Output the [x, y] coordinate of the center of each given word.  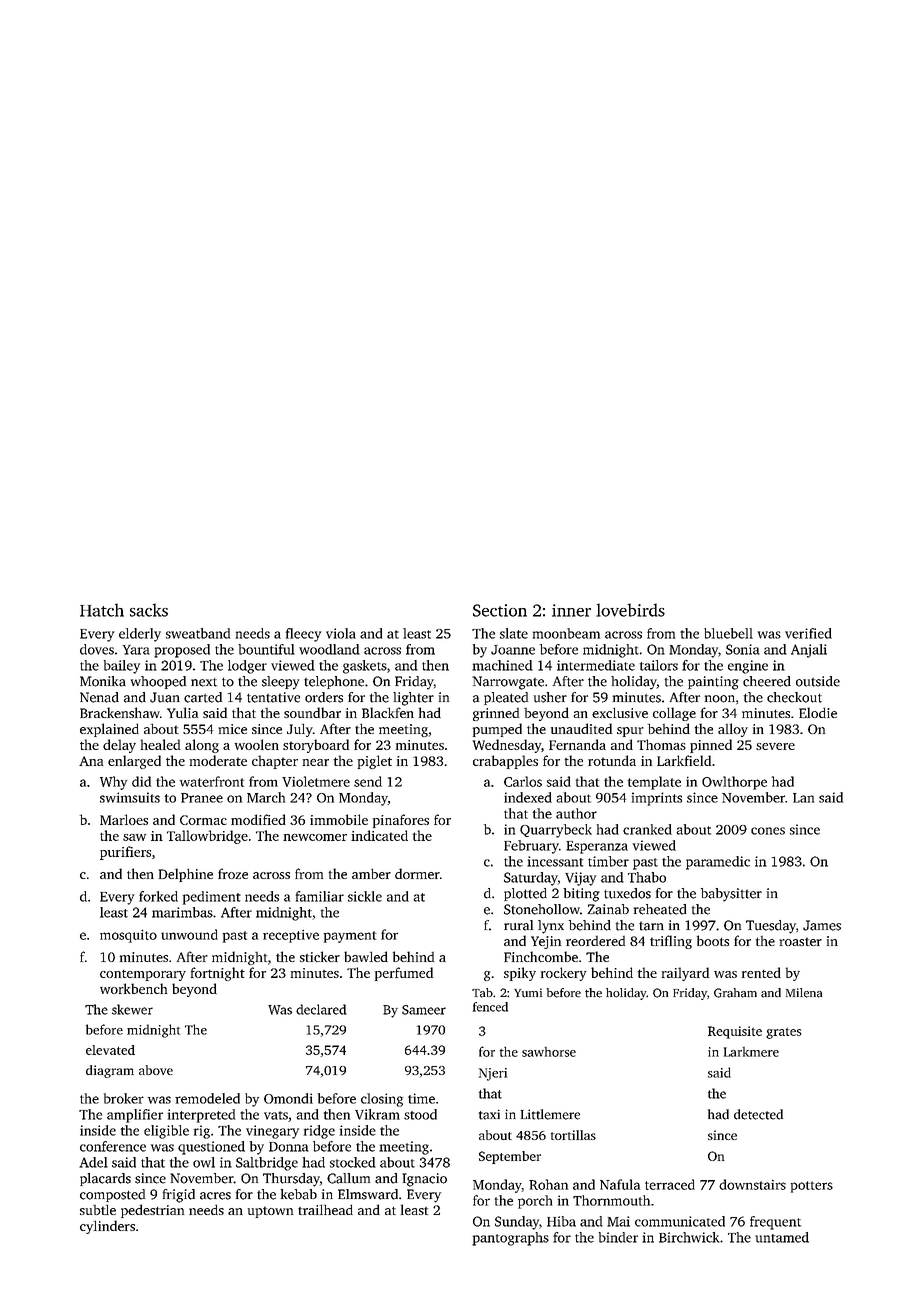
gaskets [365, 667]
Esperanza [597, 847]
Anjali [809, 651]
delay [119, 746]
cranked [647, 829]
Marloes [124, 819]
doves [97, 649]
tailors [659, 665]
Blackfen [388, 712]
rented [761, 972]
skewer [132, 1009]
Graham [735, 993]
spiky [520, 974]
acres [215, 1196]
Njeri [493, 1074]
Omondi [288, 1098]
